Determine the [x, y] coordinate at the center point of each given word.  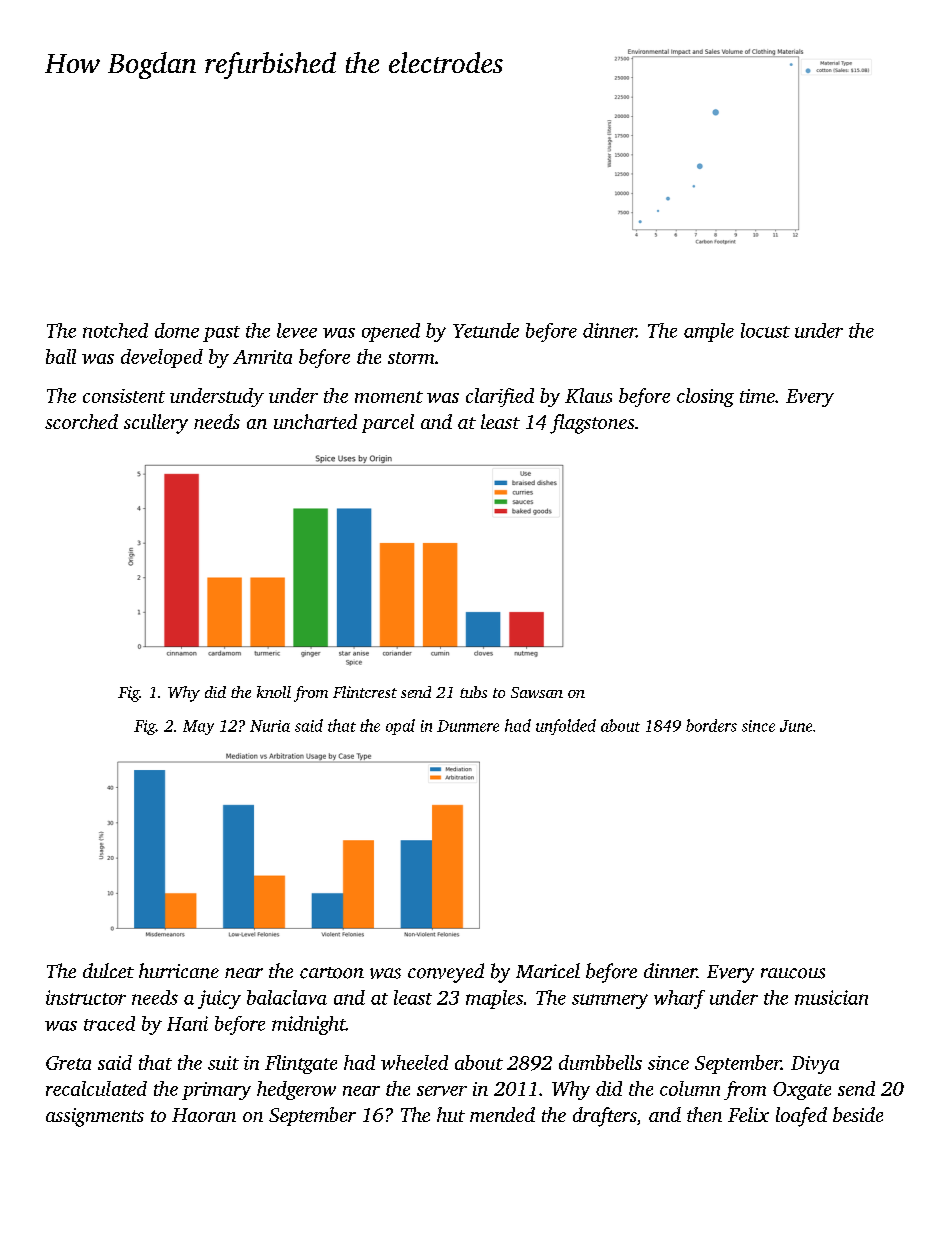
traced [109, 1023]
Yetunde [486, 330]
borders [711, 725]
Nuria [270, 726]
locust [765, 330]
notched [115, 330]
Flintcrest [365, 692]
